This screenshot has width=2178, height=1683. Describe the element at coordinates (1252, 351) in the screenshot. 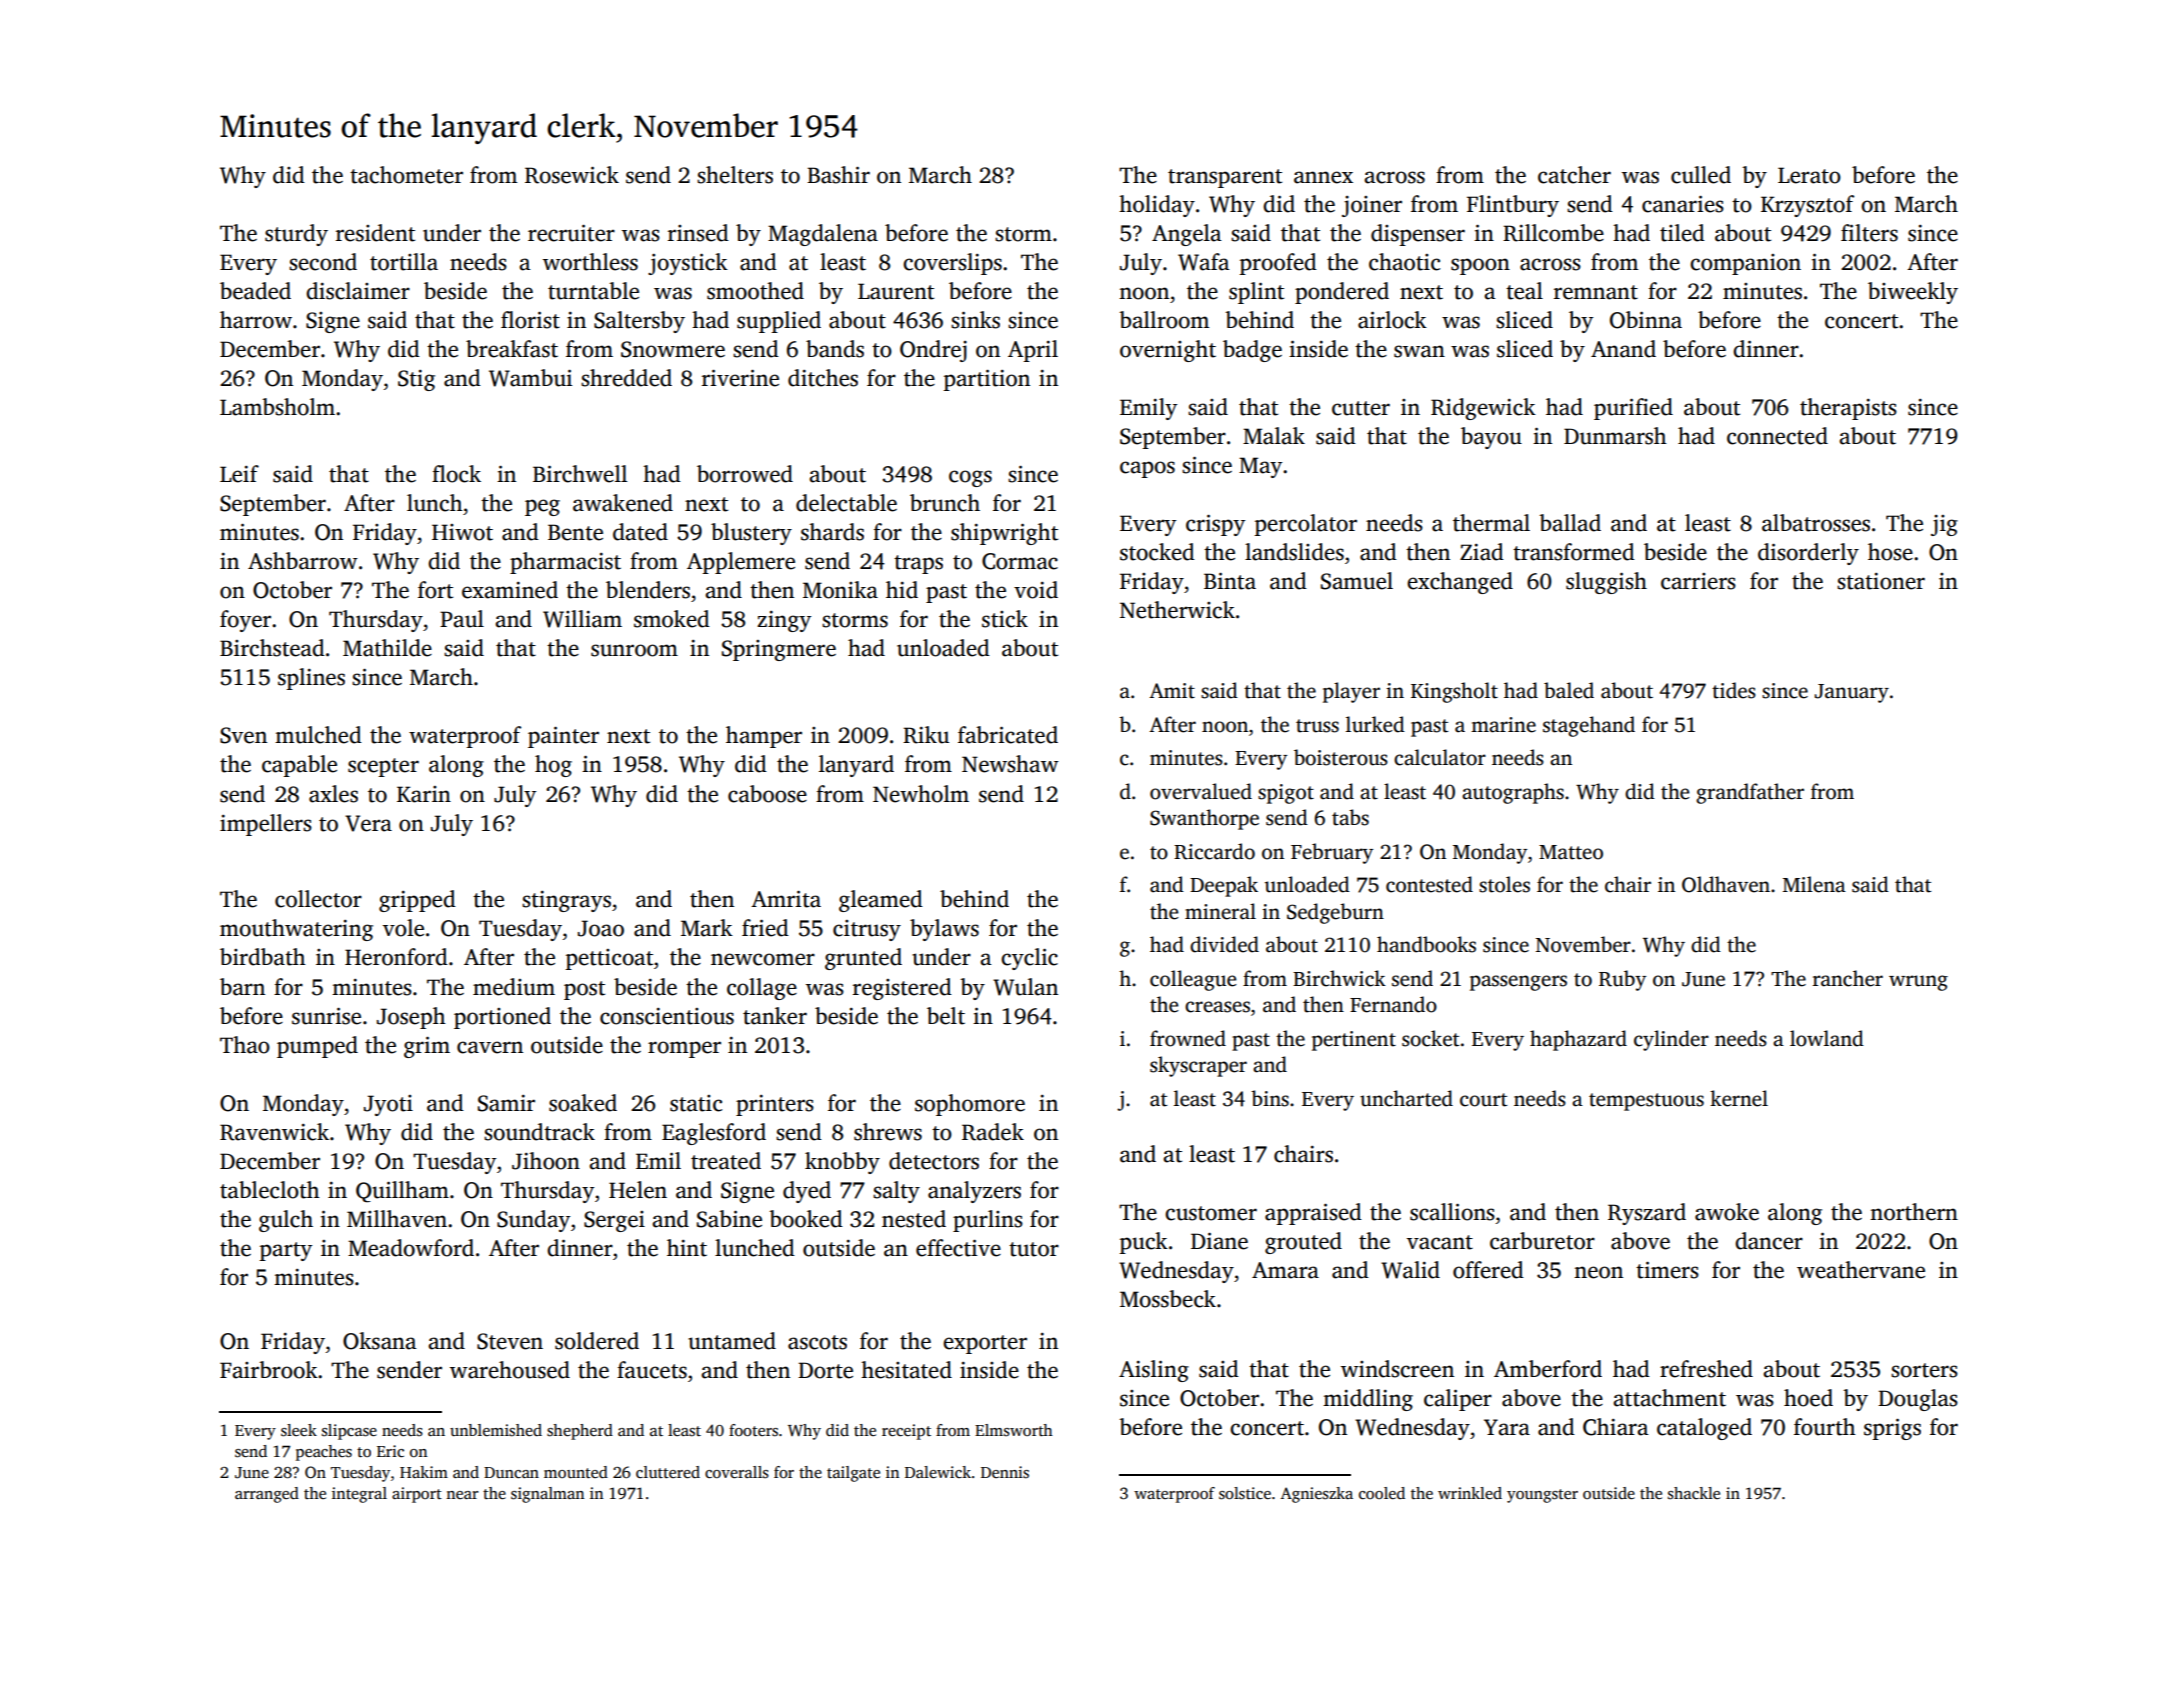

I see `badge` at that location.
